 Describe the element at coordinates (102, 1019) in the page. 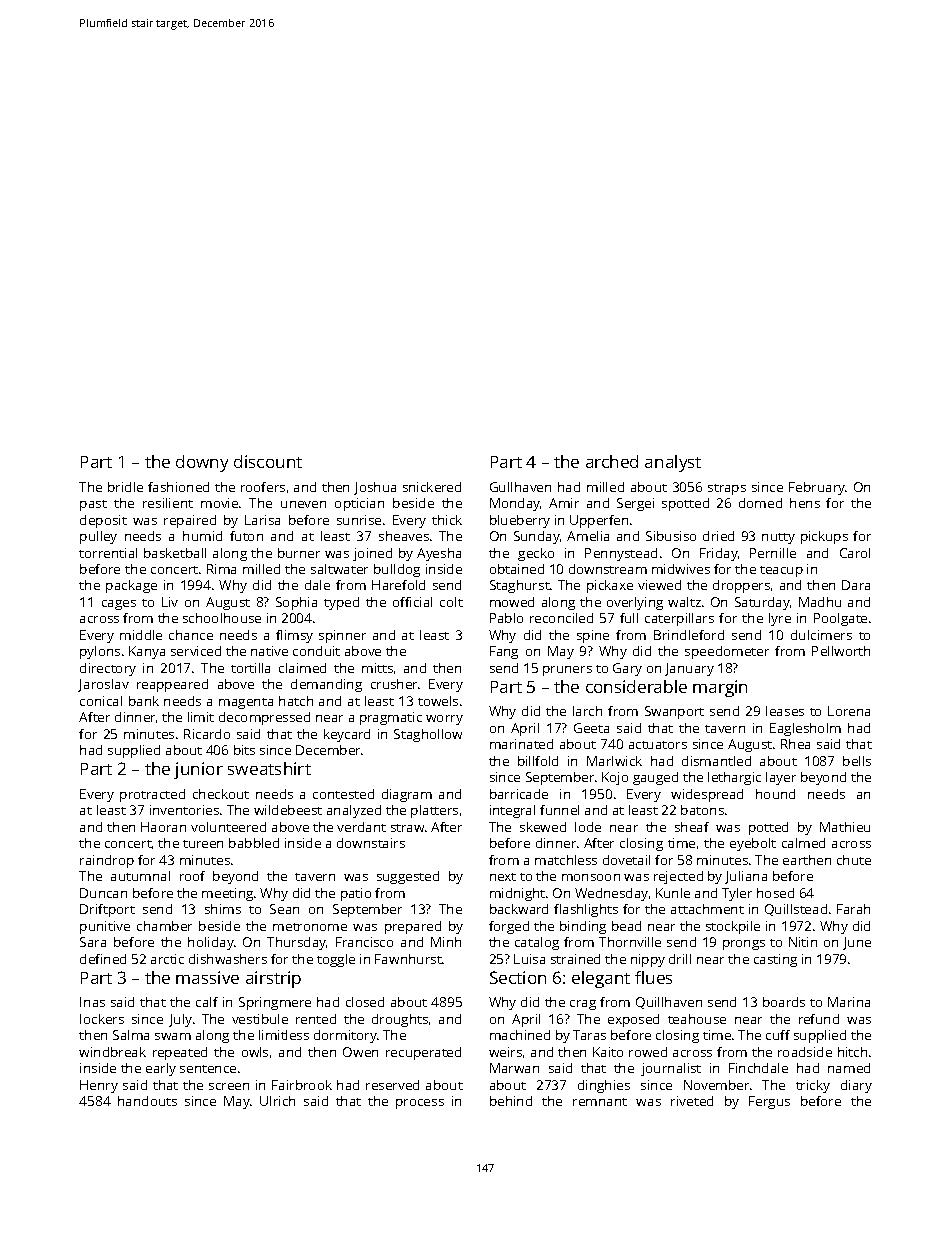

I see `lockers` at that location.
